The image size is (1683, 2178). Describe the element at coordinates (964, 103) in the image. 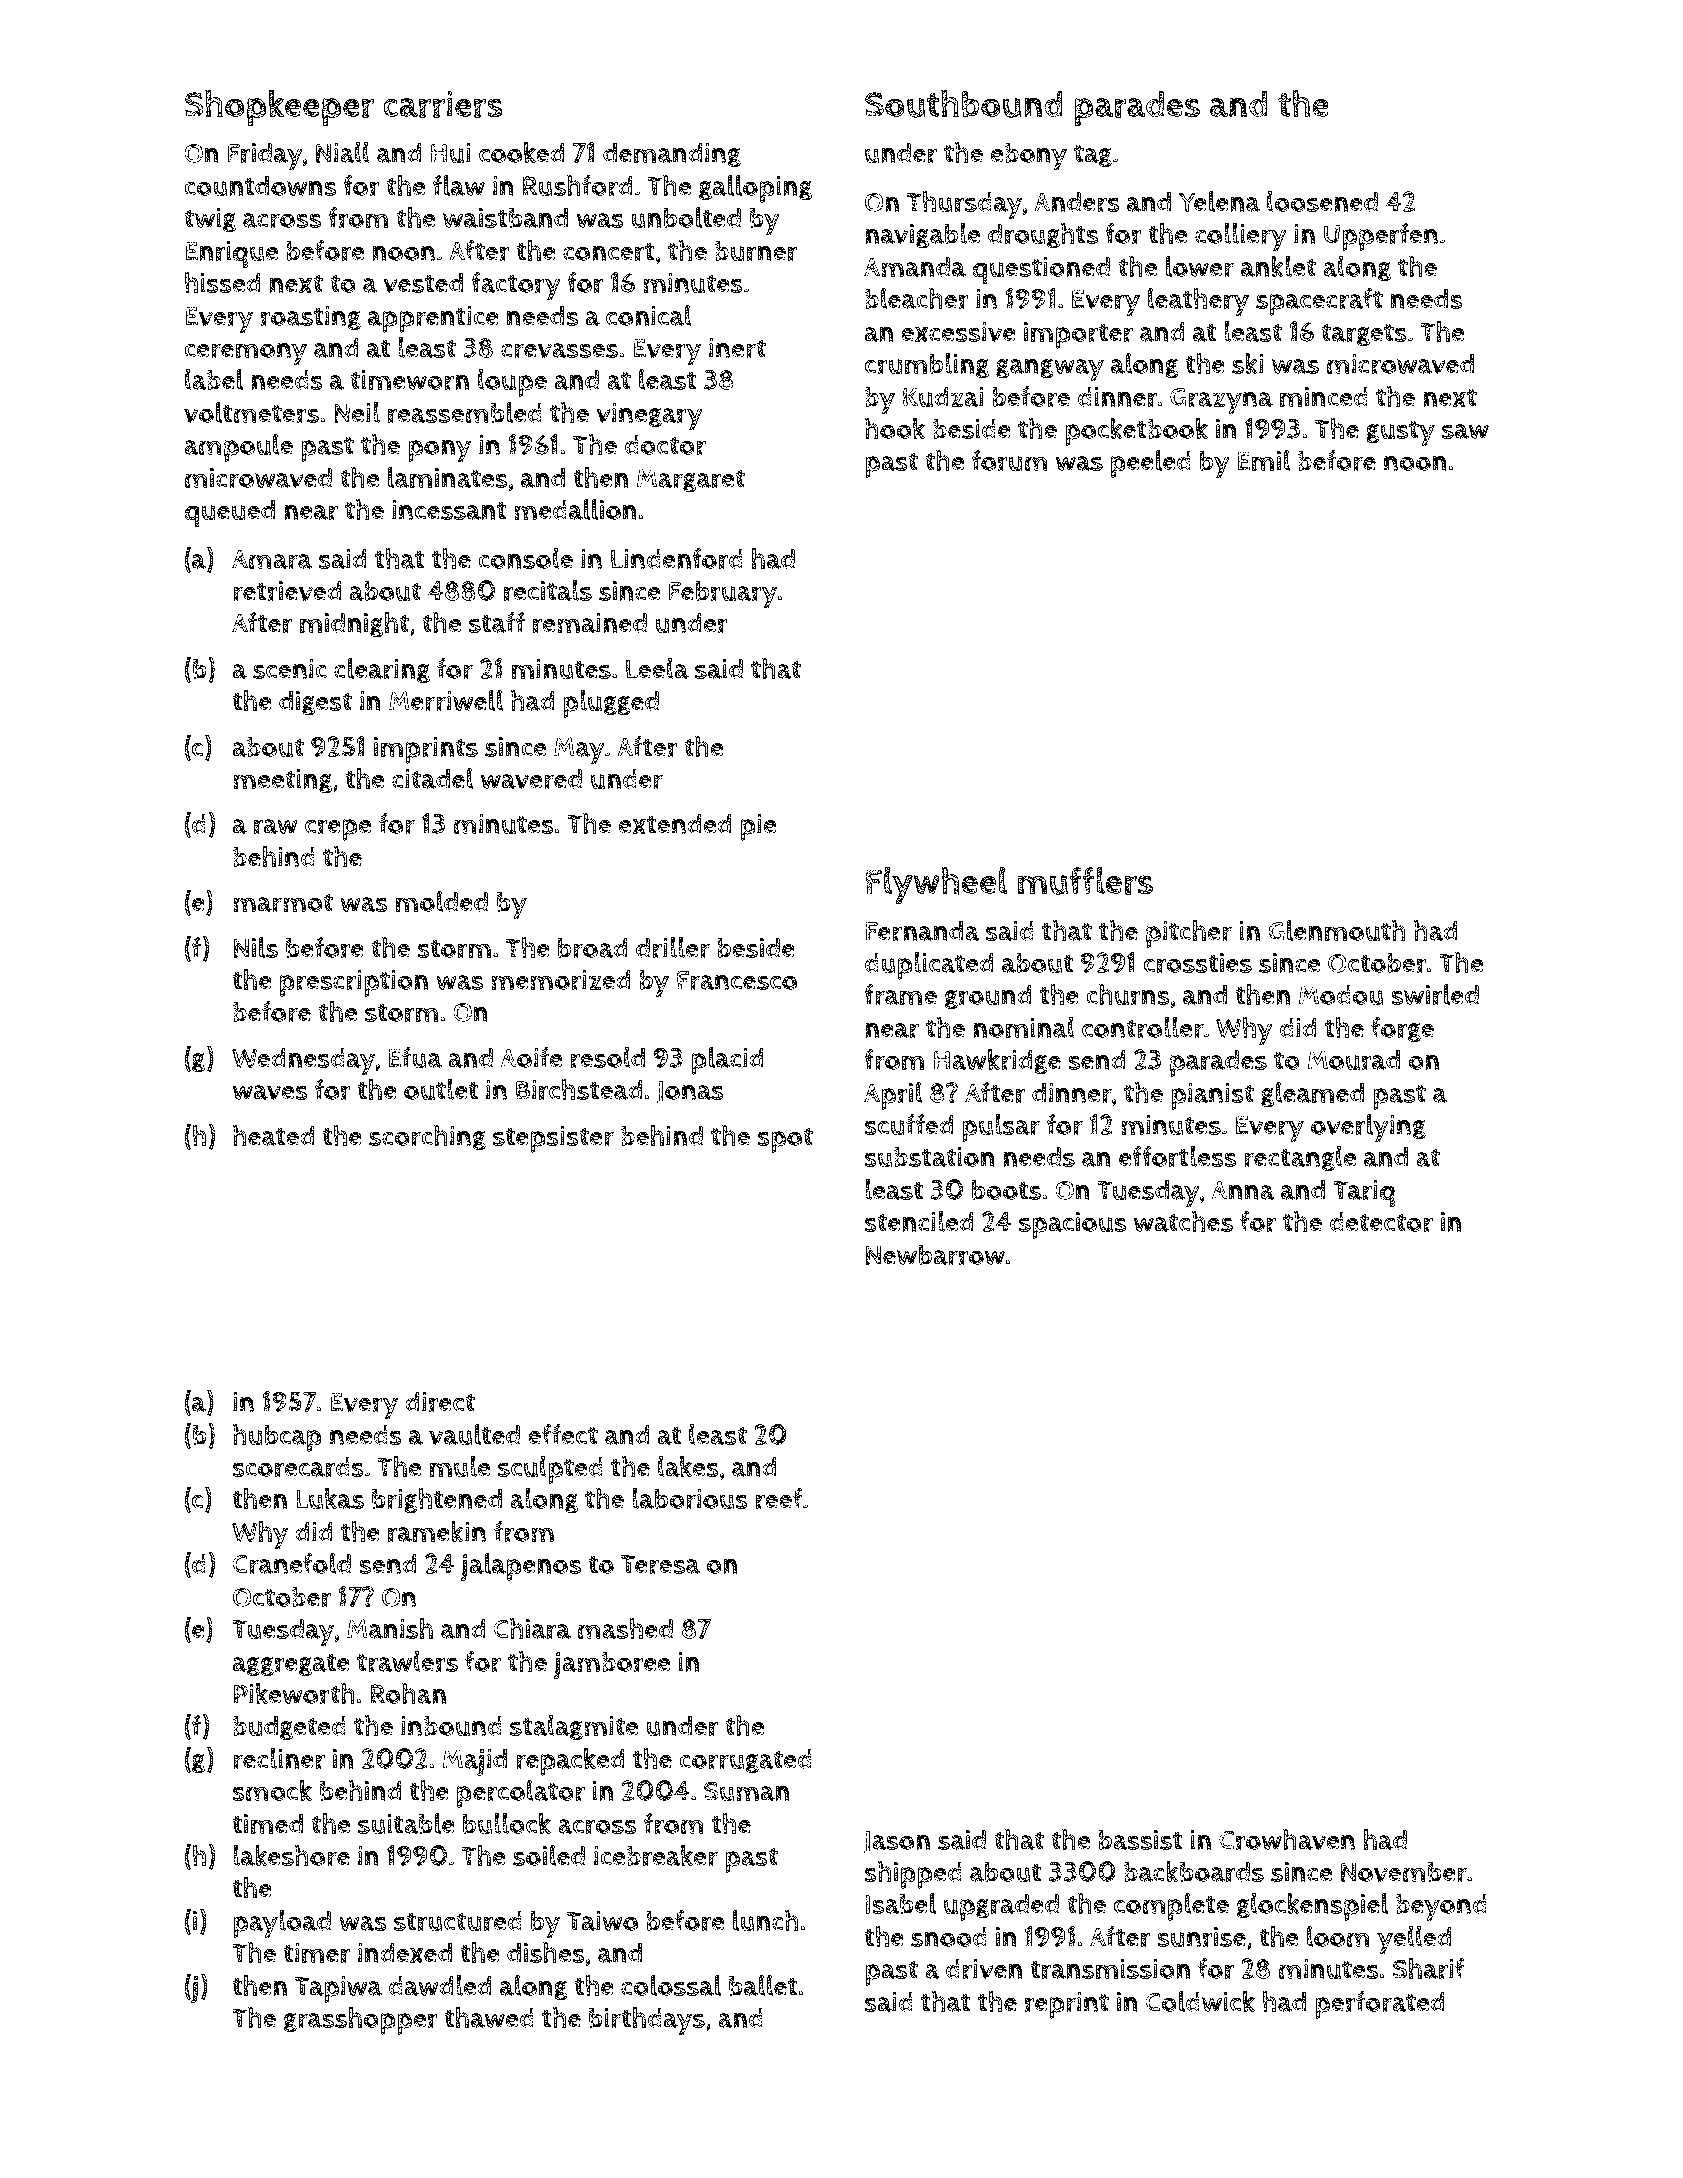

I see `Southbound` at that location.
